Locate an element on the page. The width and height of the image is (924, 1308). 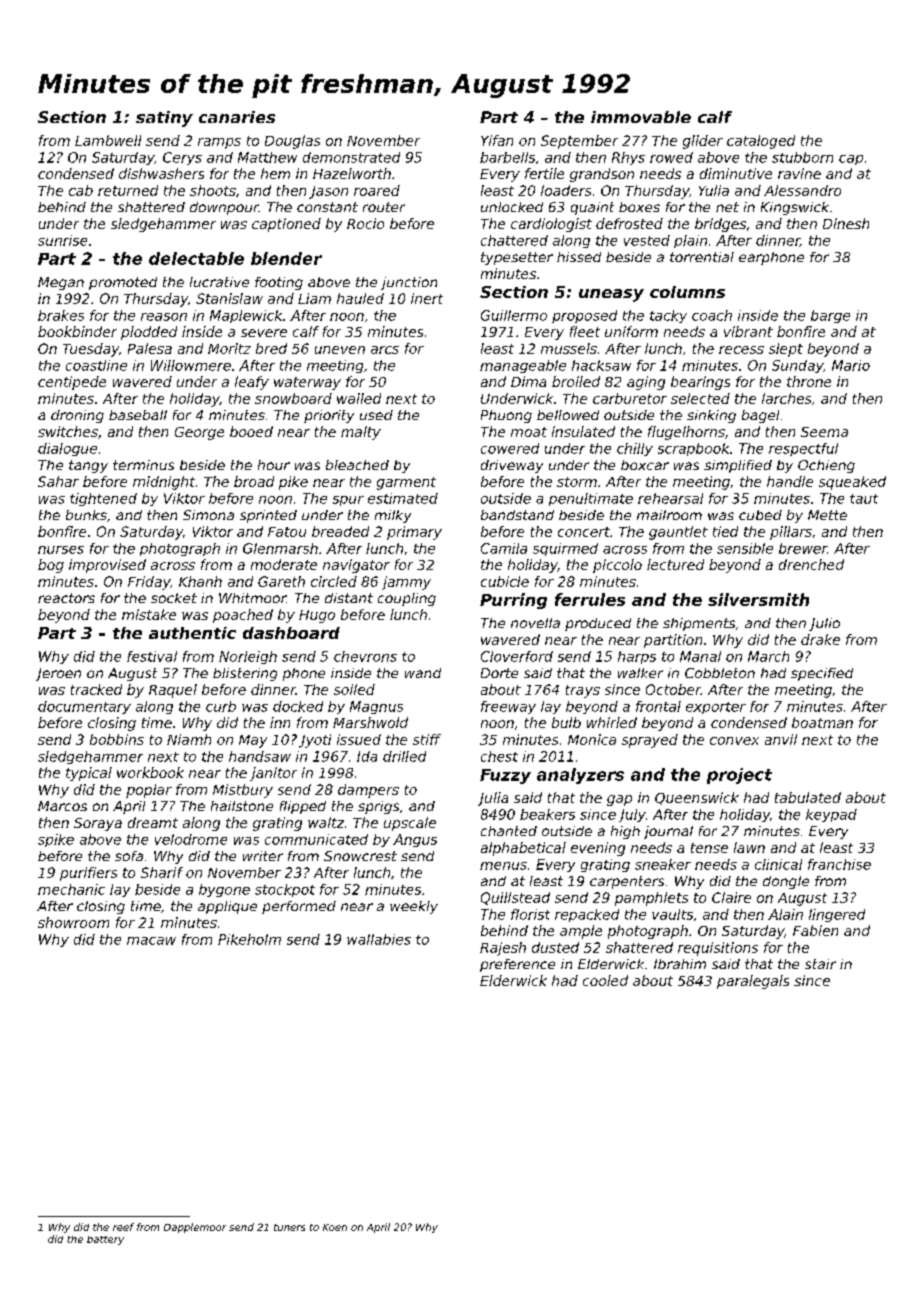
reef is located at coordinates (123, 1227).
